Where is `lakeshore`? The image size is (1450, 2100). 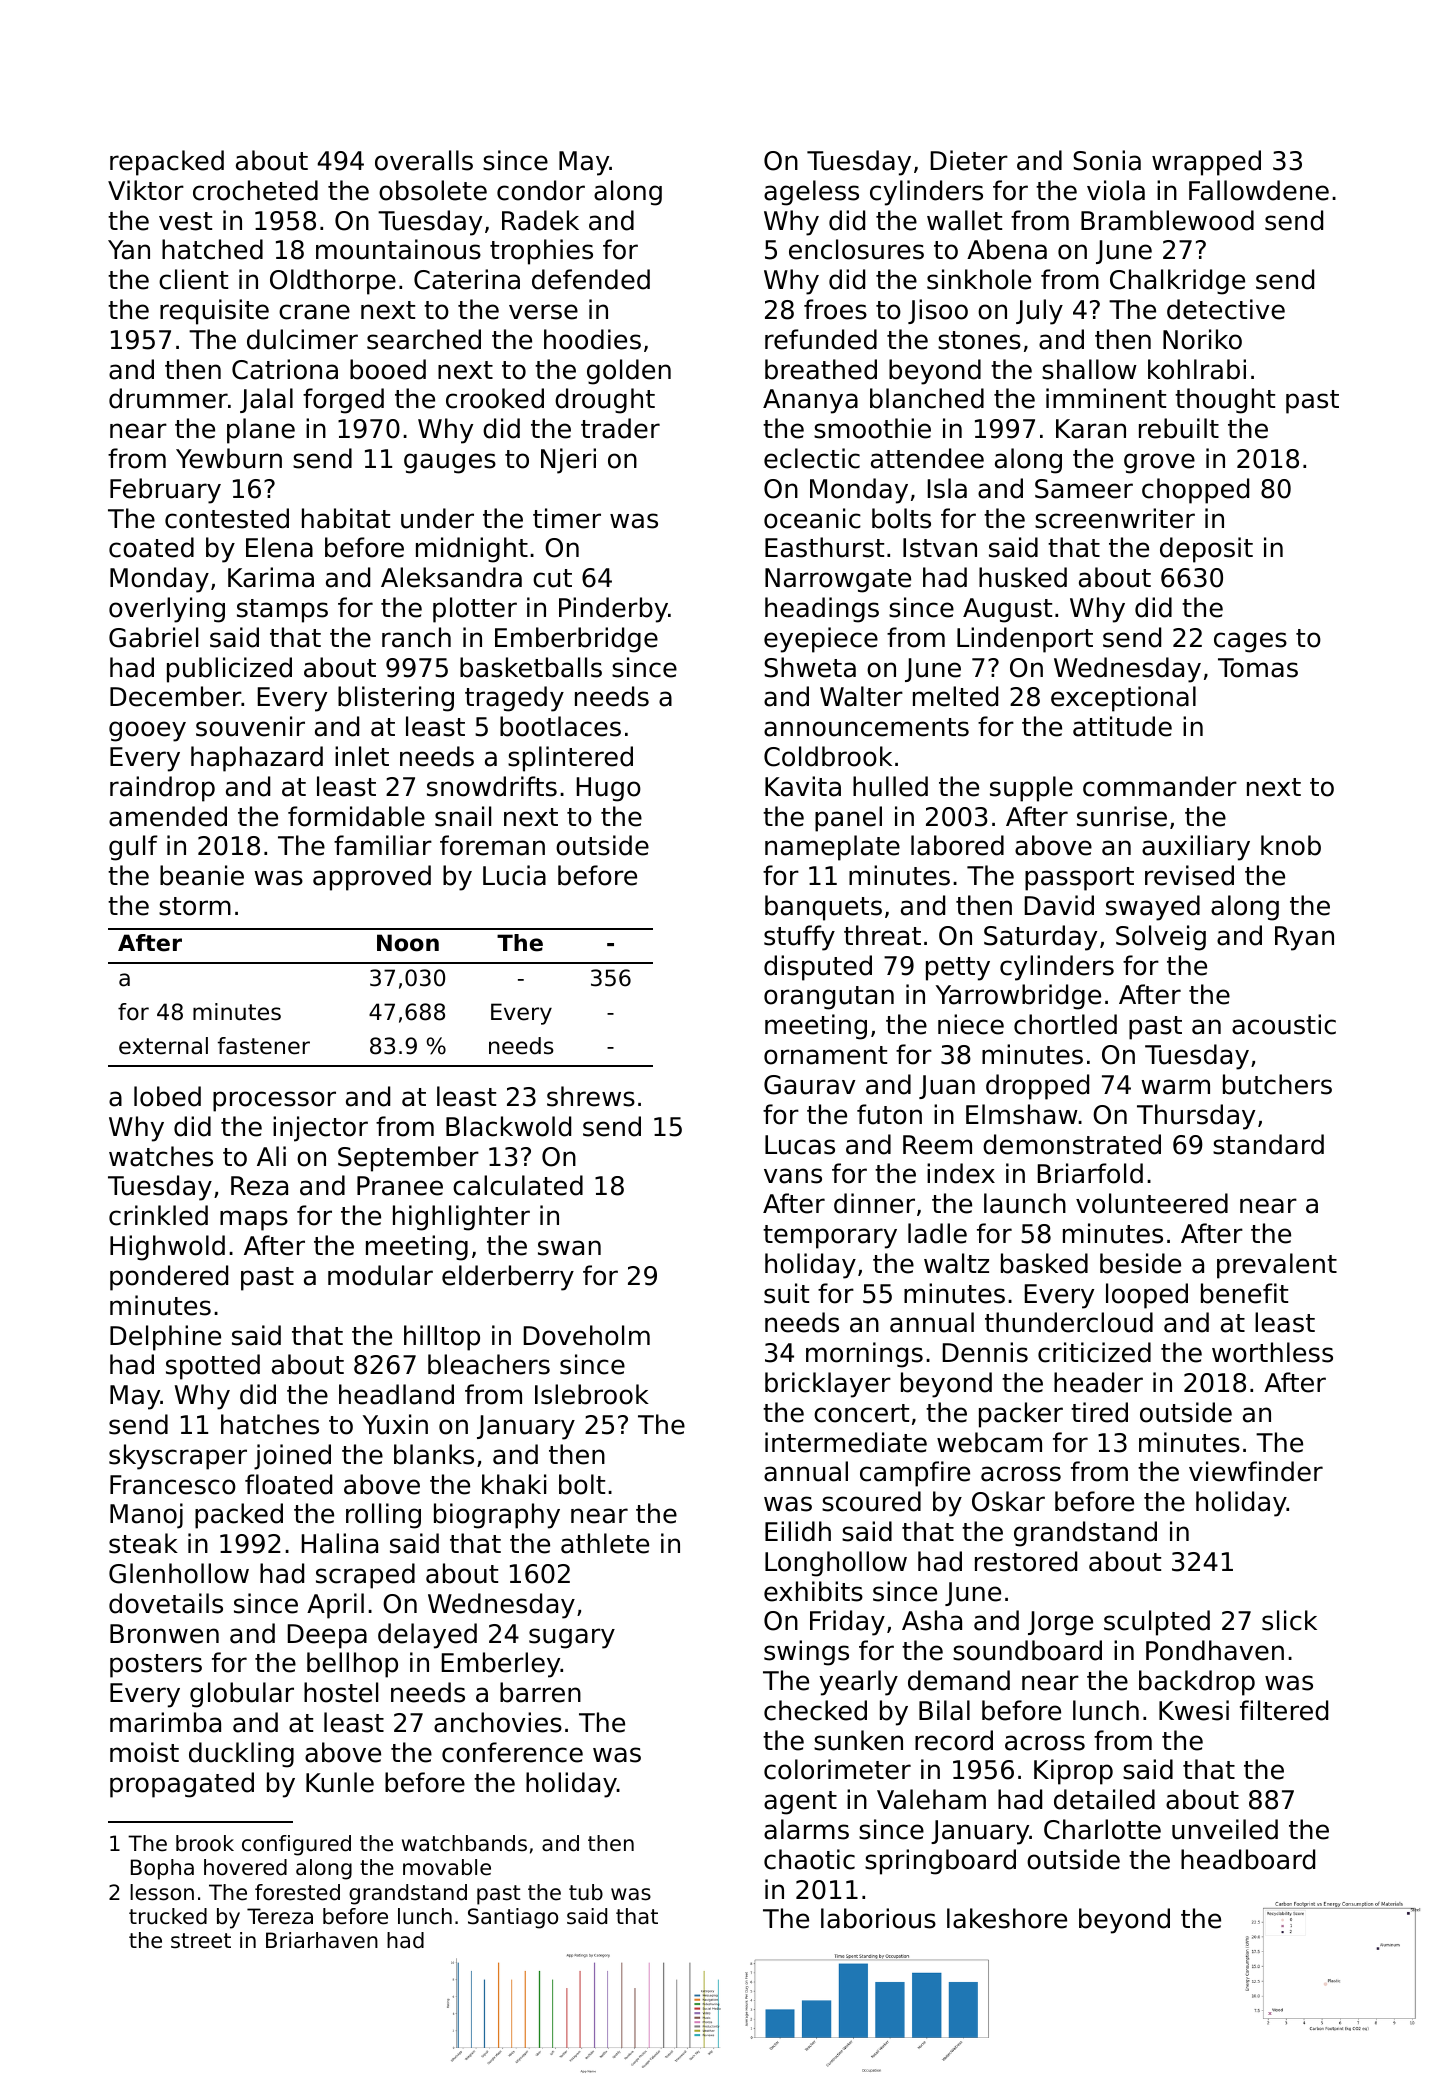 lakeshore is located at coordinates (1007, 1918).
